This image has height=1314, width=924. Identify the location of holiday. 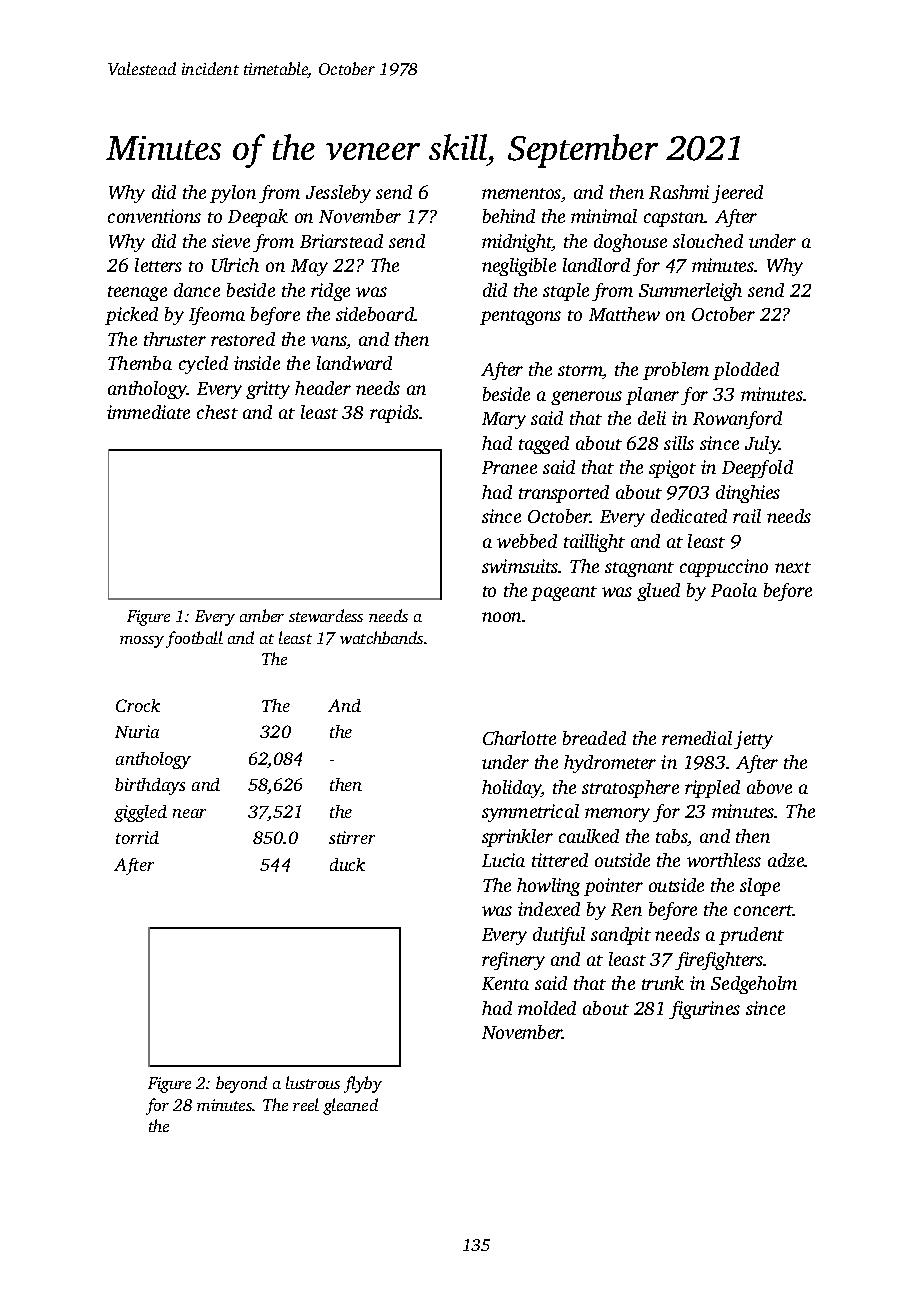
(512, 789).
